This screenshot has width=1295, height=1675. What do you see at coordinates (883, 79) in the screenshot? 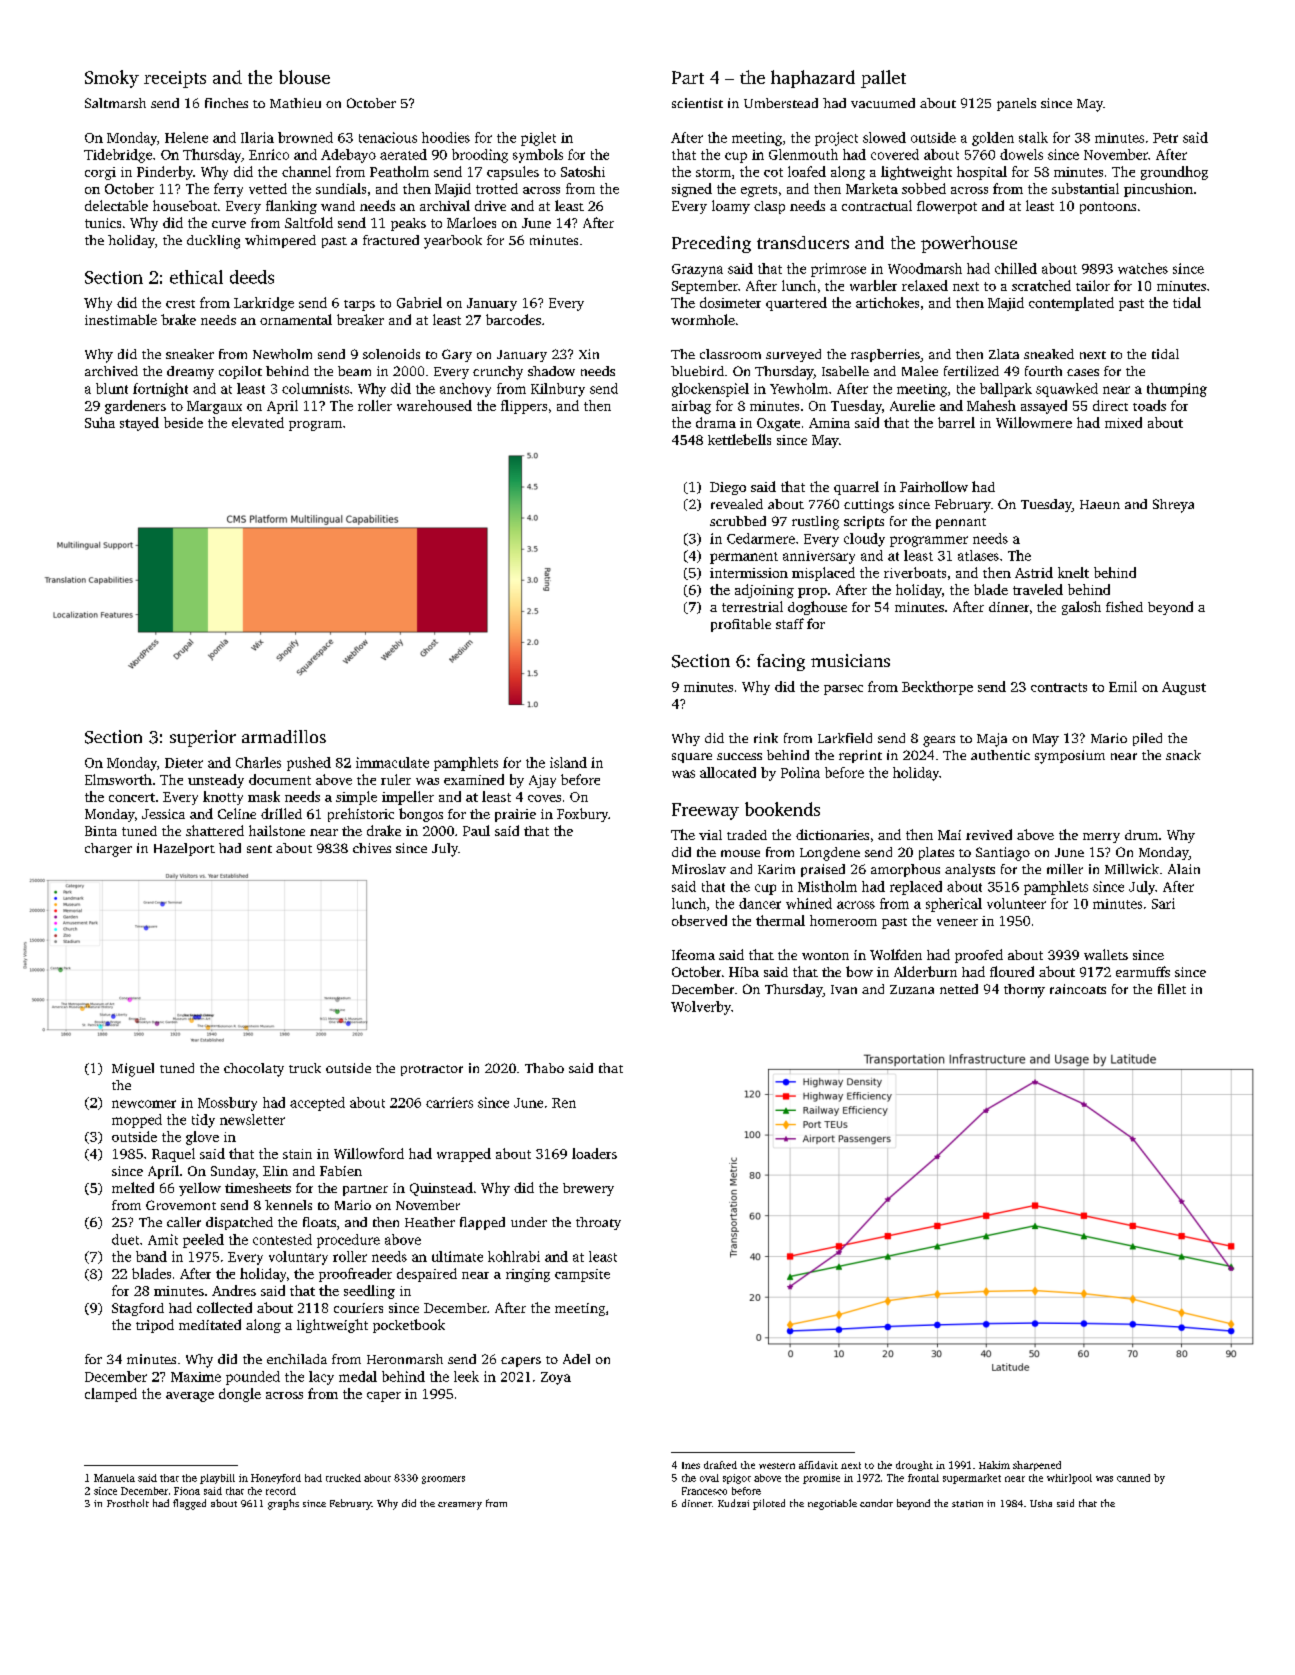
I see `pallet` at bounding box center [883, 79].
